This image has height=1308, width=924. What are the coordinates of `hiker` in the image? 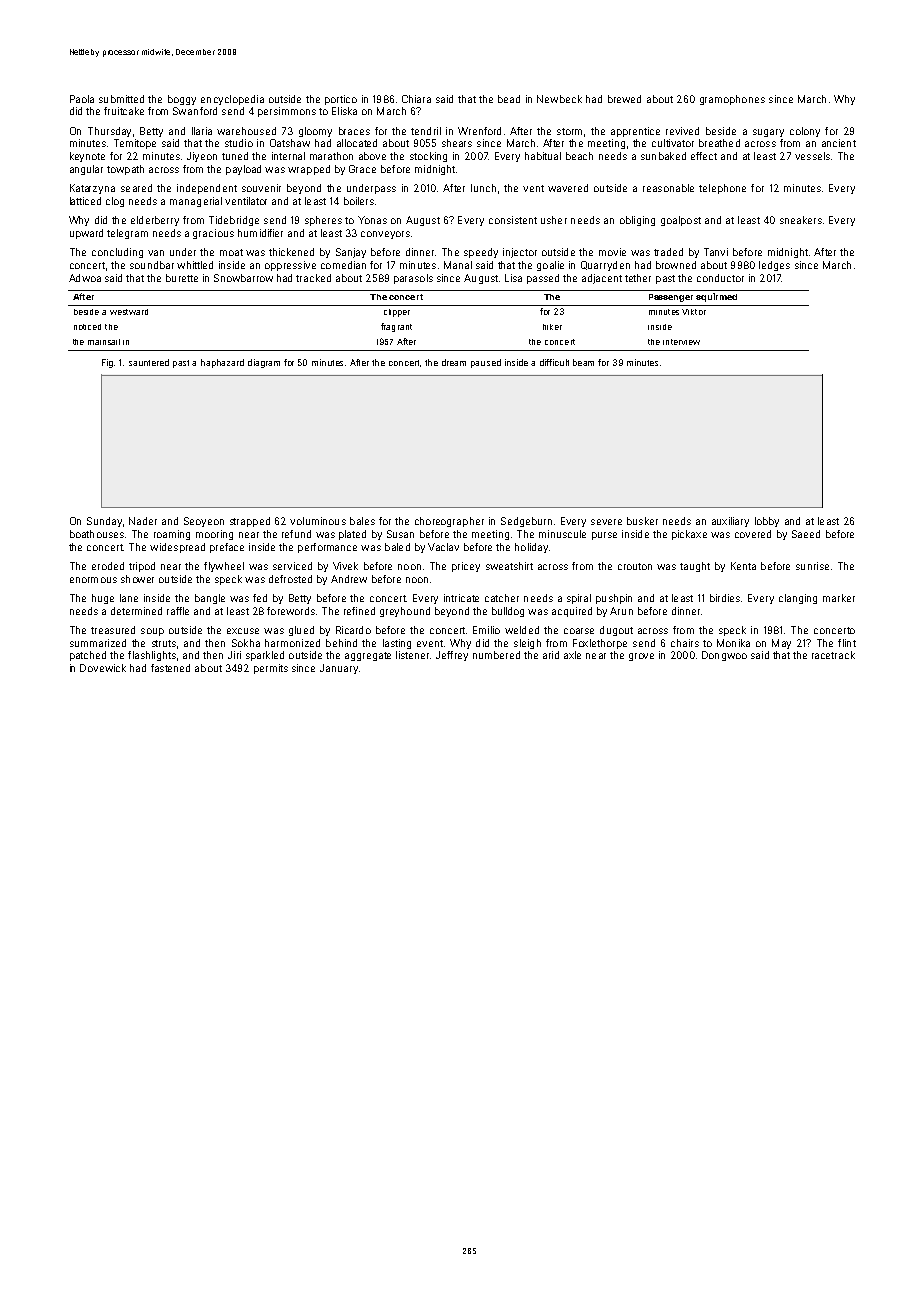 It's located at (552, 327).
